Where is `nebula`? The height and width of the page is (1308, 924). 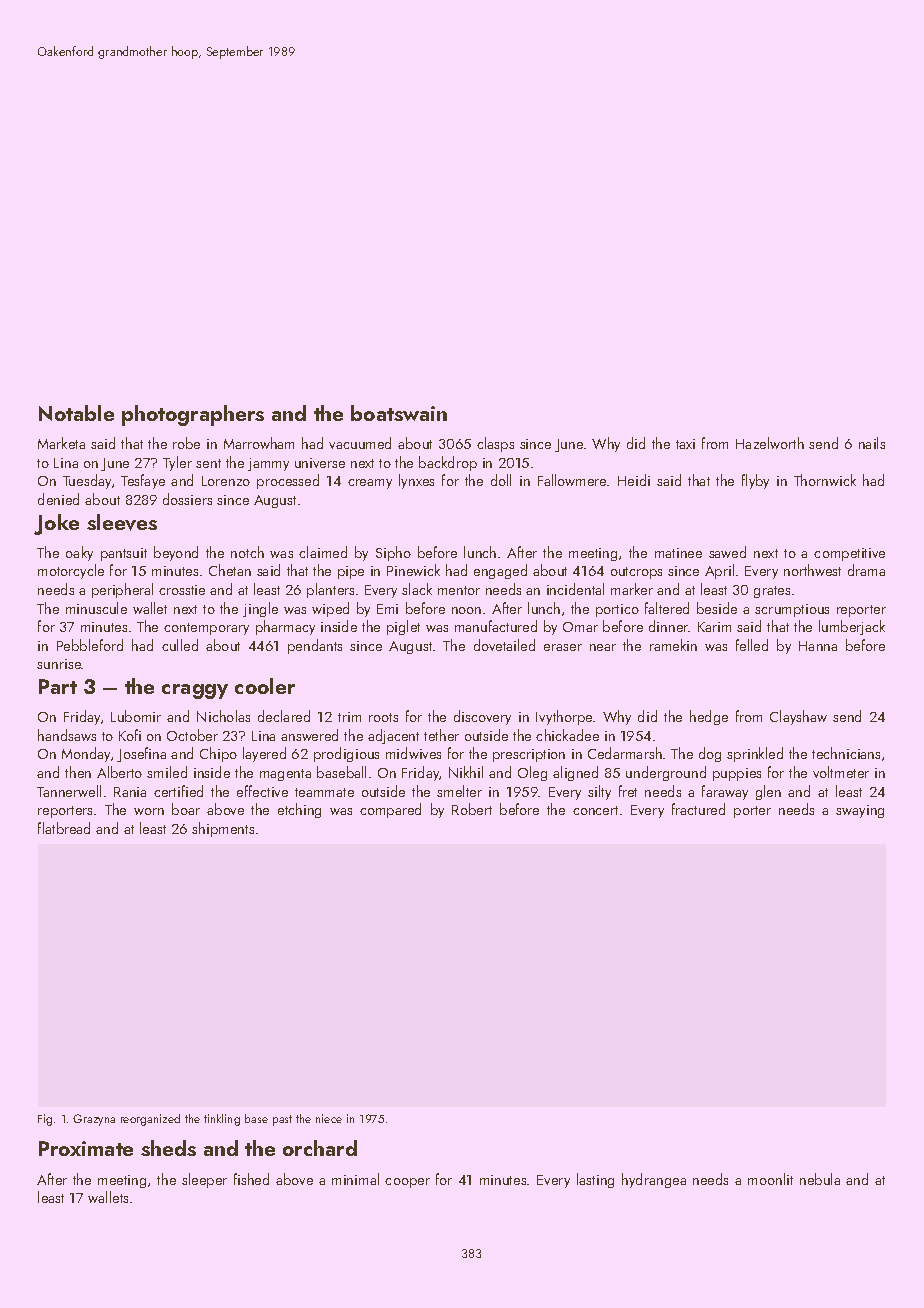 nebula is located at coordinates (820, 1179).
